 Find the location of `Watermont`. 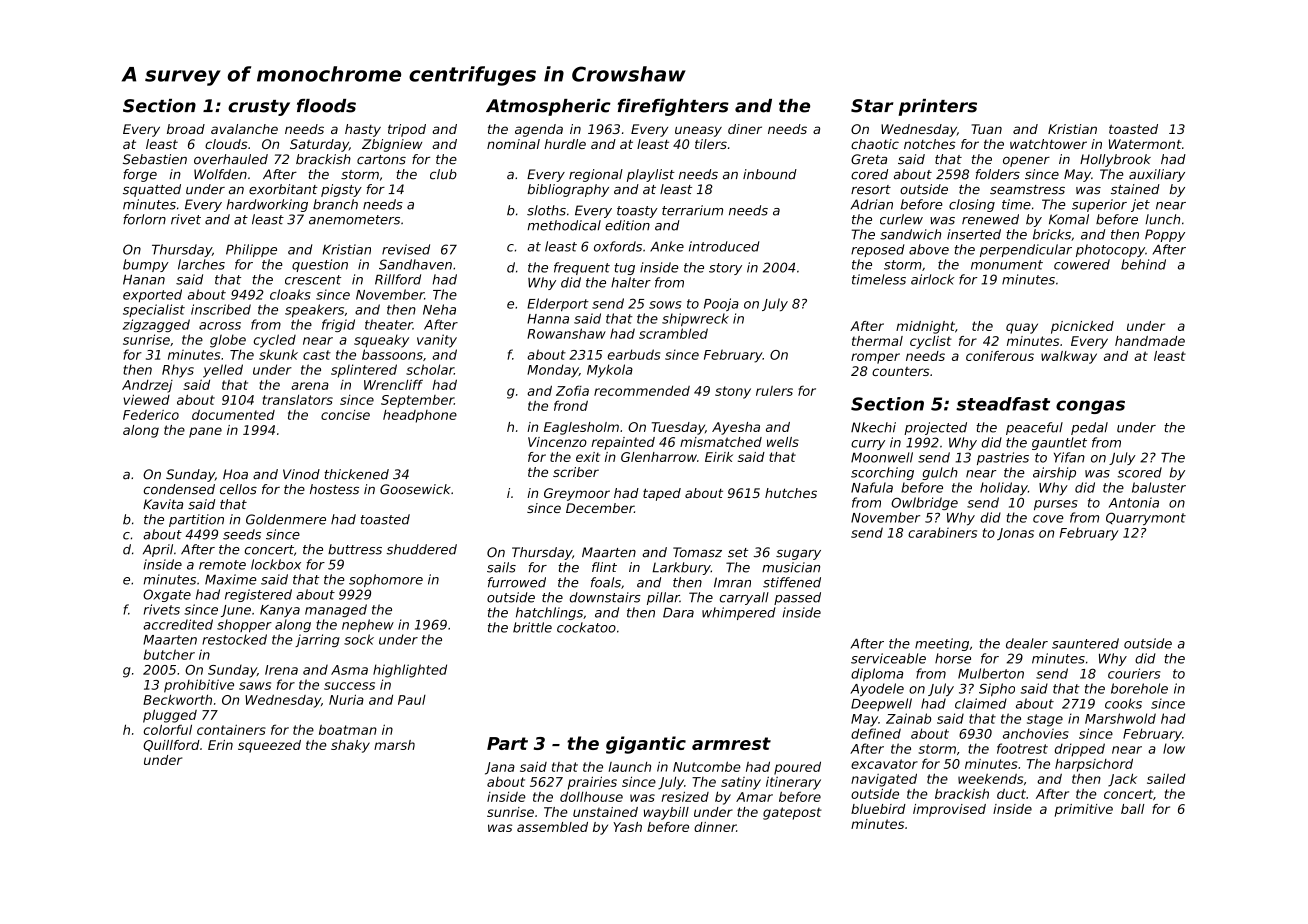

Watermont is located at coordinates (1145, 144).
